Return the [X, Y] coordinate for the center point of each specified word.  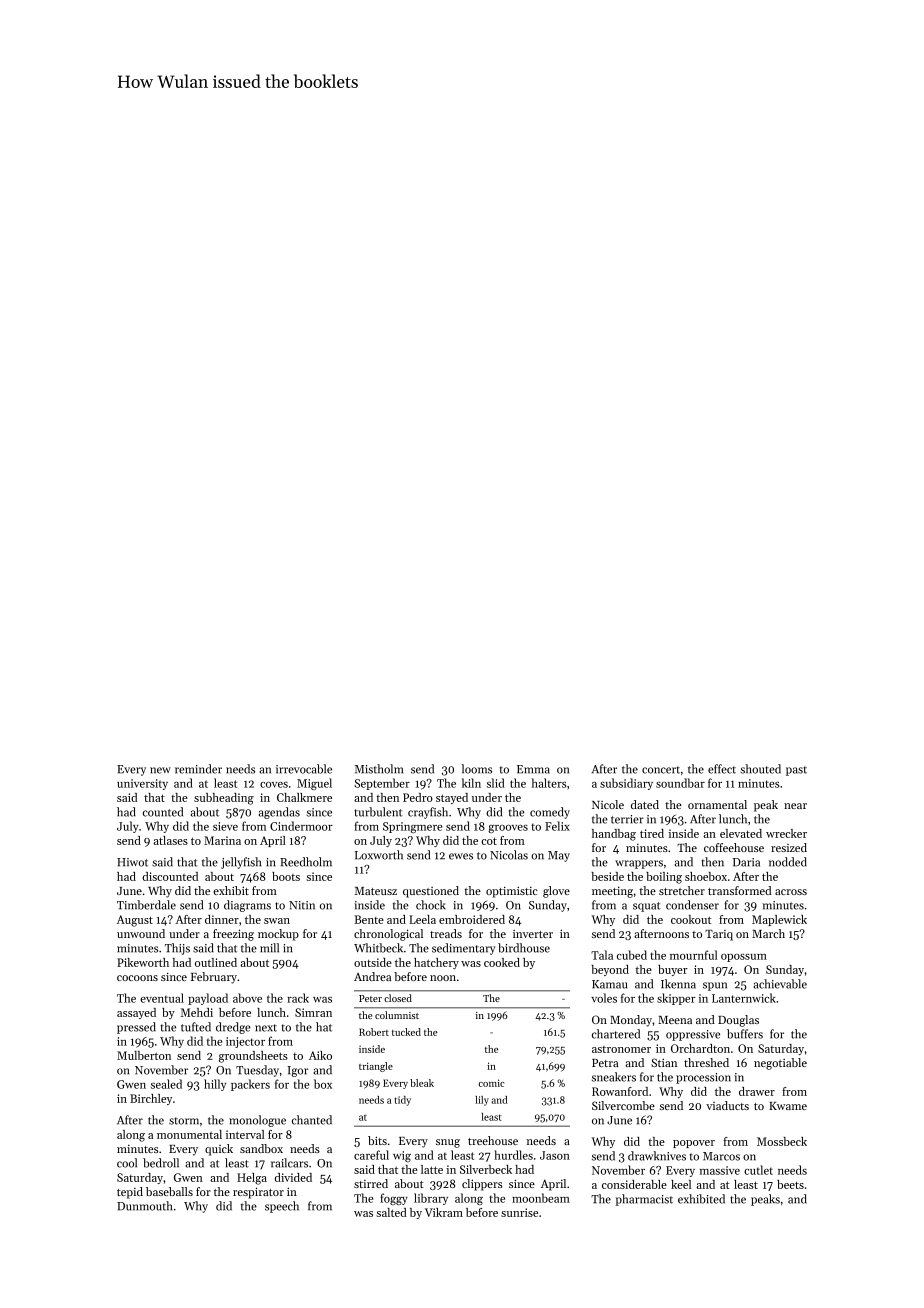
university [142, 784]
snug [448, 1143]
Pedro [418, 797]
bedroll [161, 1163]
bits [377, 1140]
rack [298, 998]
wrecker [786, 833]
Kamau [609, 984]
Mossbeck [782, 1141]
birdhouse [524, 948]
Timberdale [146, 905]
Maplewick [779, 920]
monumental [189, 1134]
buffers [745, 1034]
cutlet [758, 1170]
